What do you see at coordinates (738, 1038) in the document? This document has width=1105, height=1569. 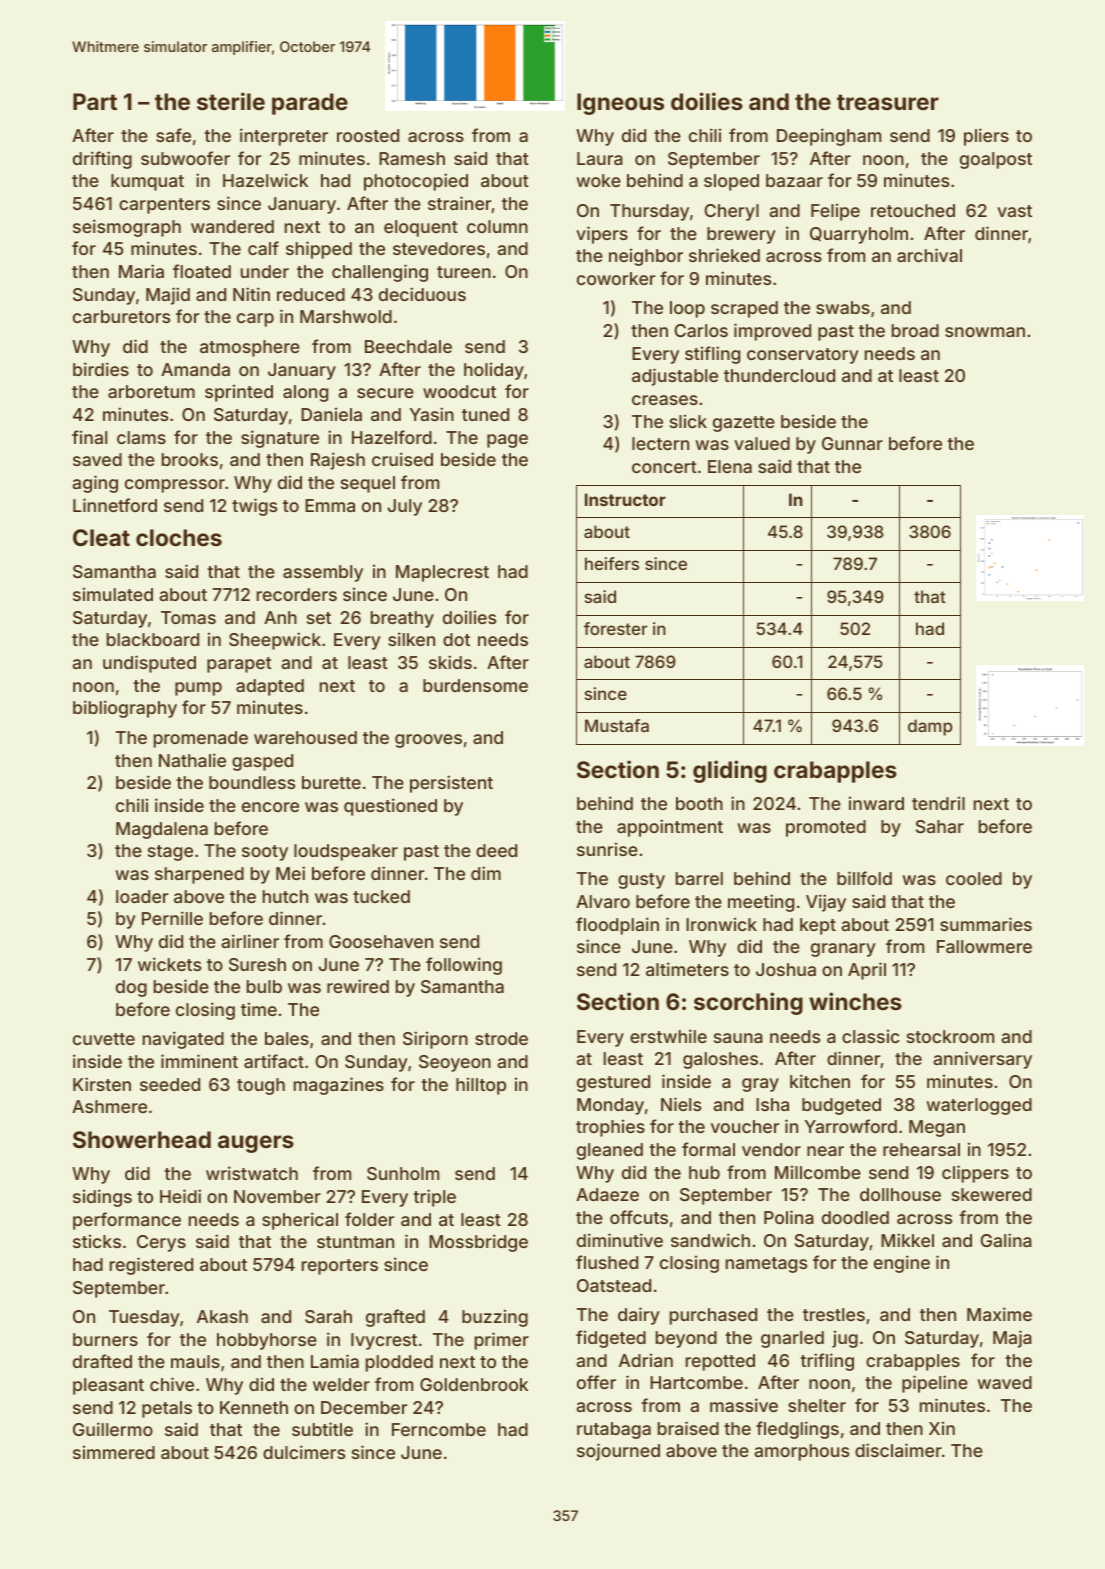 I see `sauna` at bounding box center [738, 1038].
